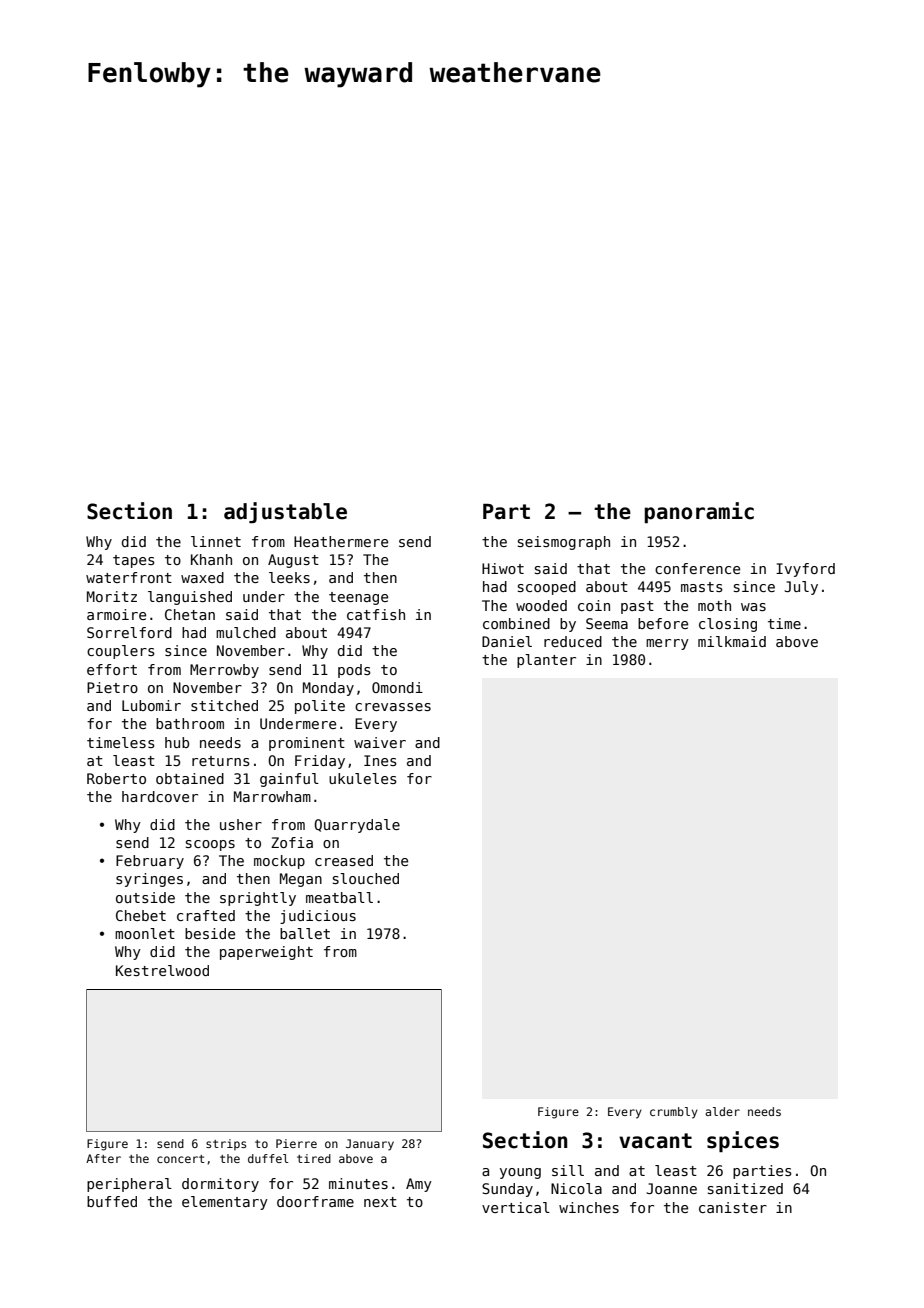 The image size is (924, 1308). What do you see at coordinates (285, 512) in the image?
I see `adjustable` at bounding box center [285, 512].
